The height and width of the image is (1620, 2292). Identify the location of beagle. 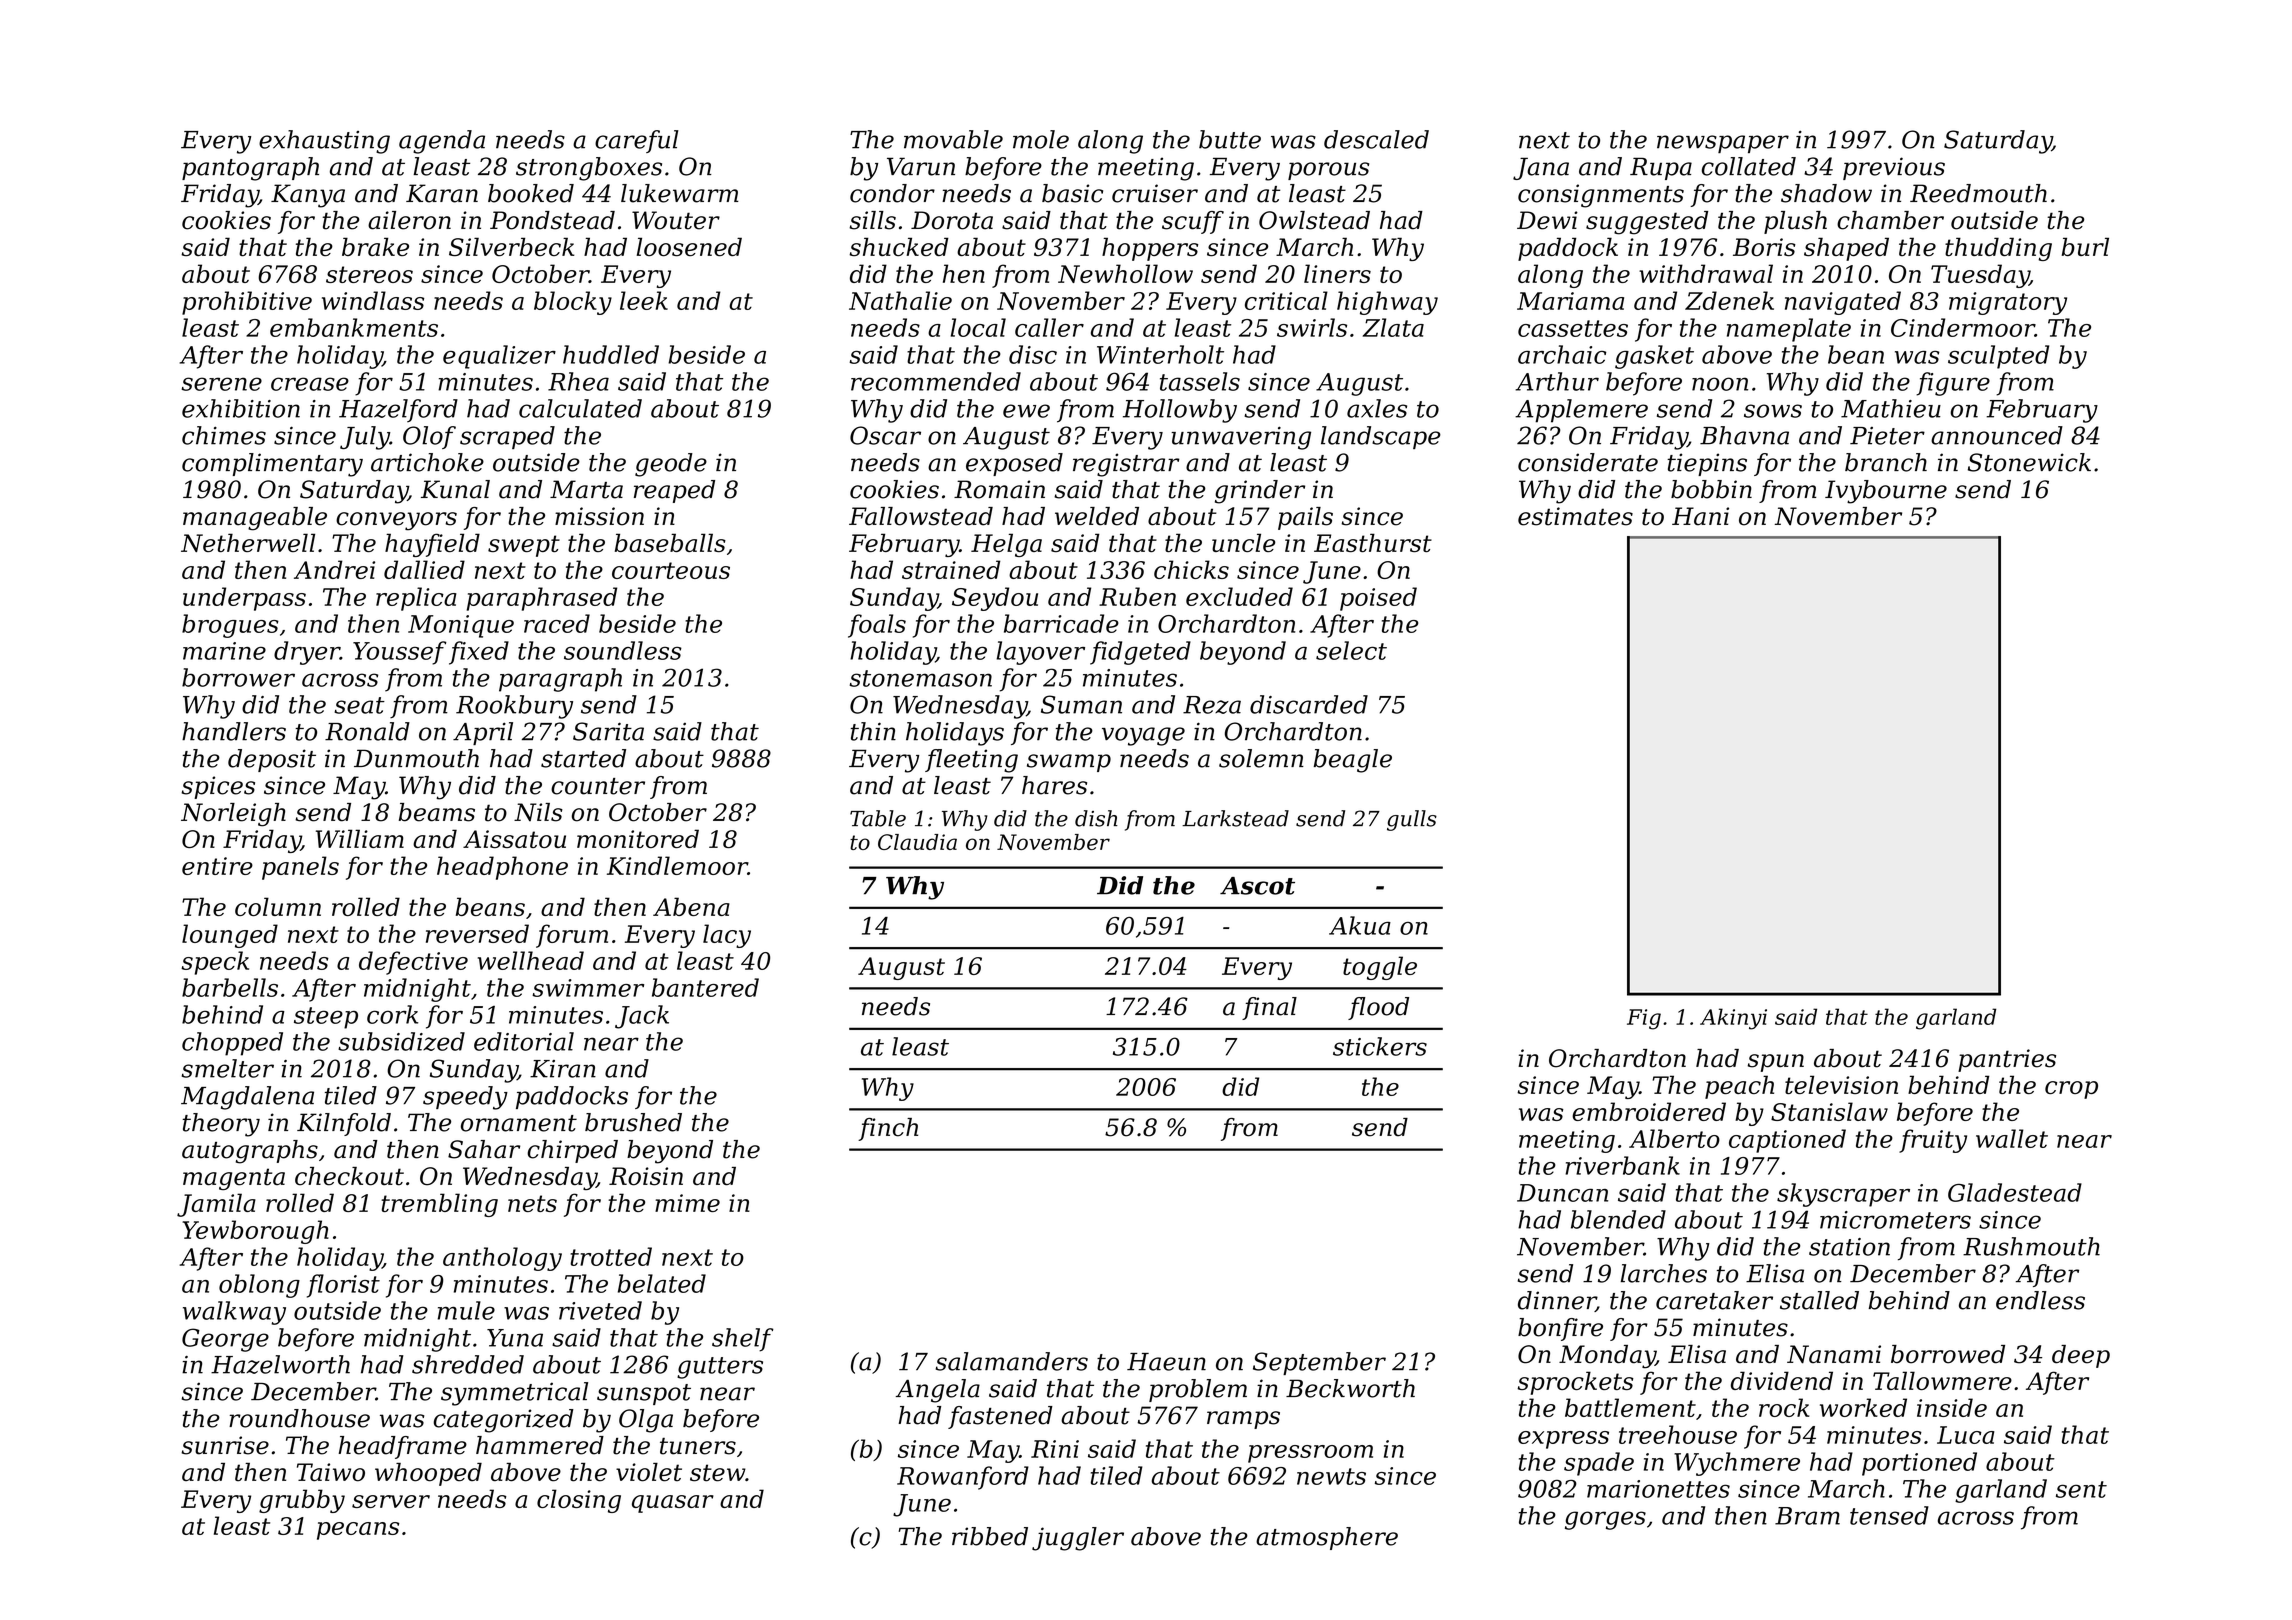
(1353, 761).
